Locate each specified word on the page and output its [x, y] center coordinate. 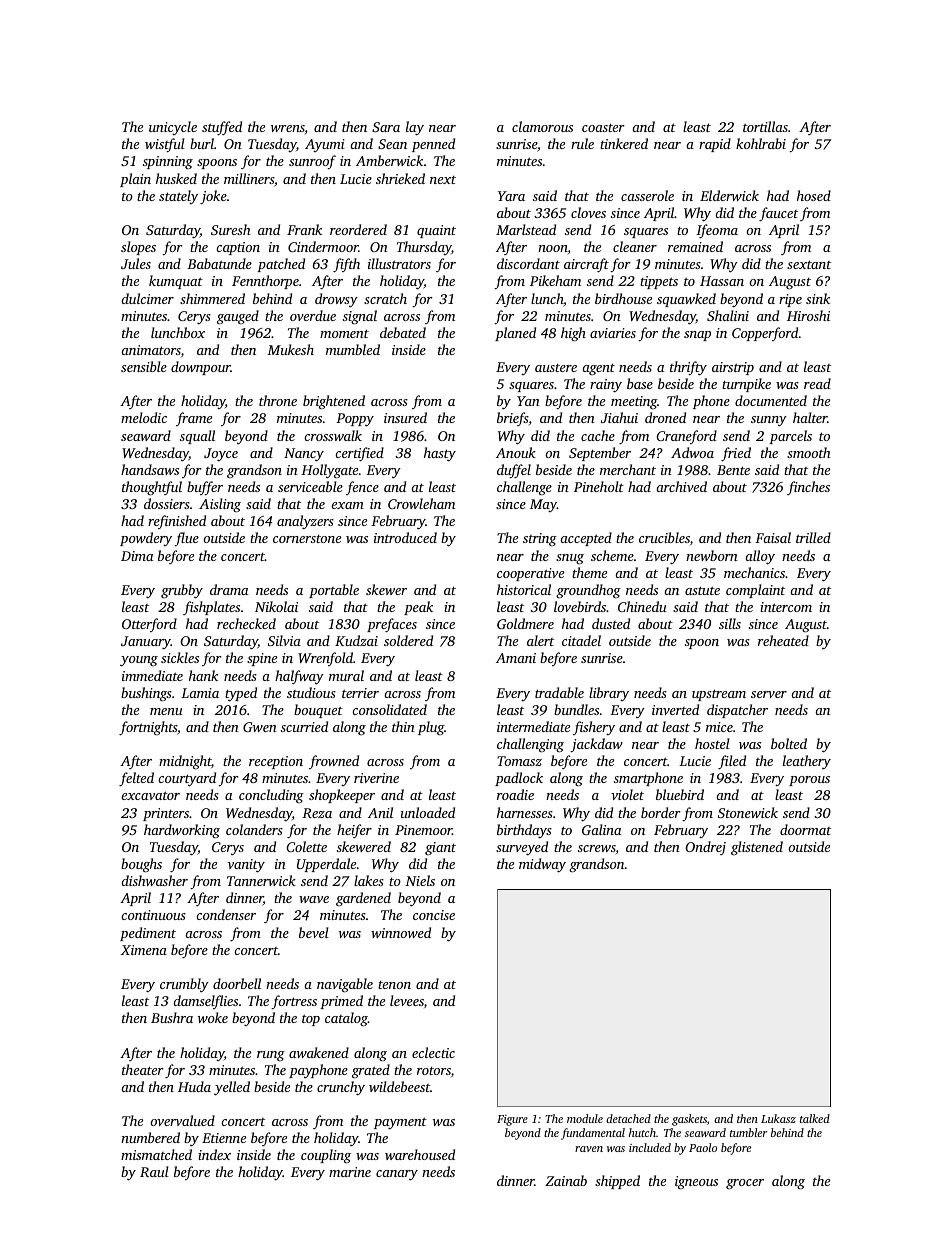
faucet [778, 214]
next [443, 180]
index [214, 1154]
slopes [138, 248]
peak [418, 608]
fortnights [148, 728]
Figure [512, 1120]
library [609, 694]
